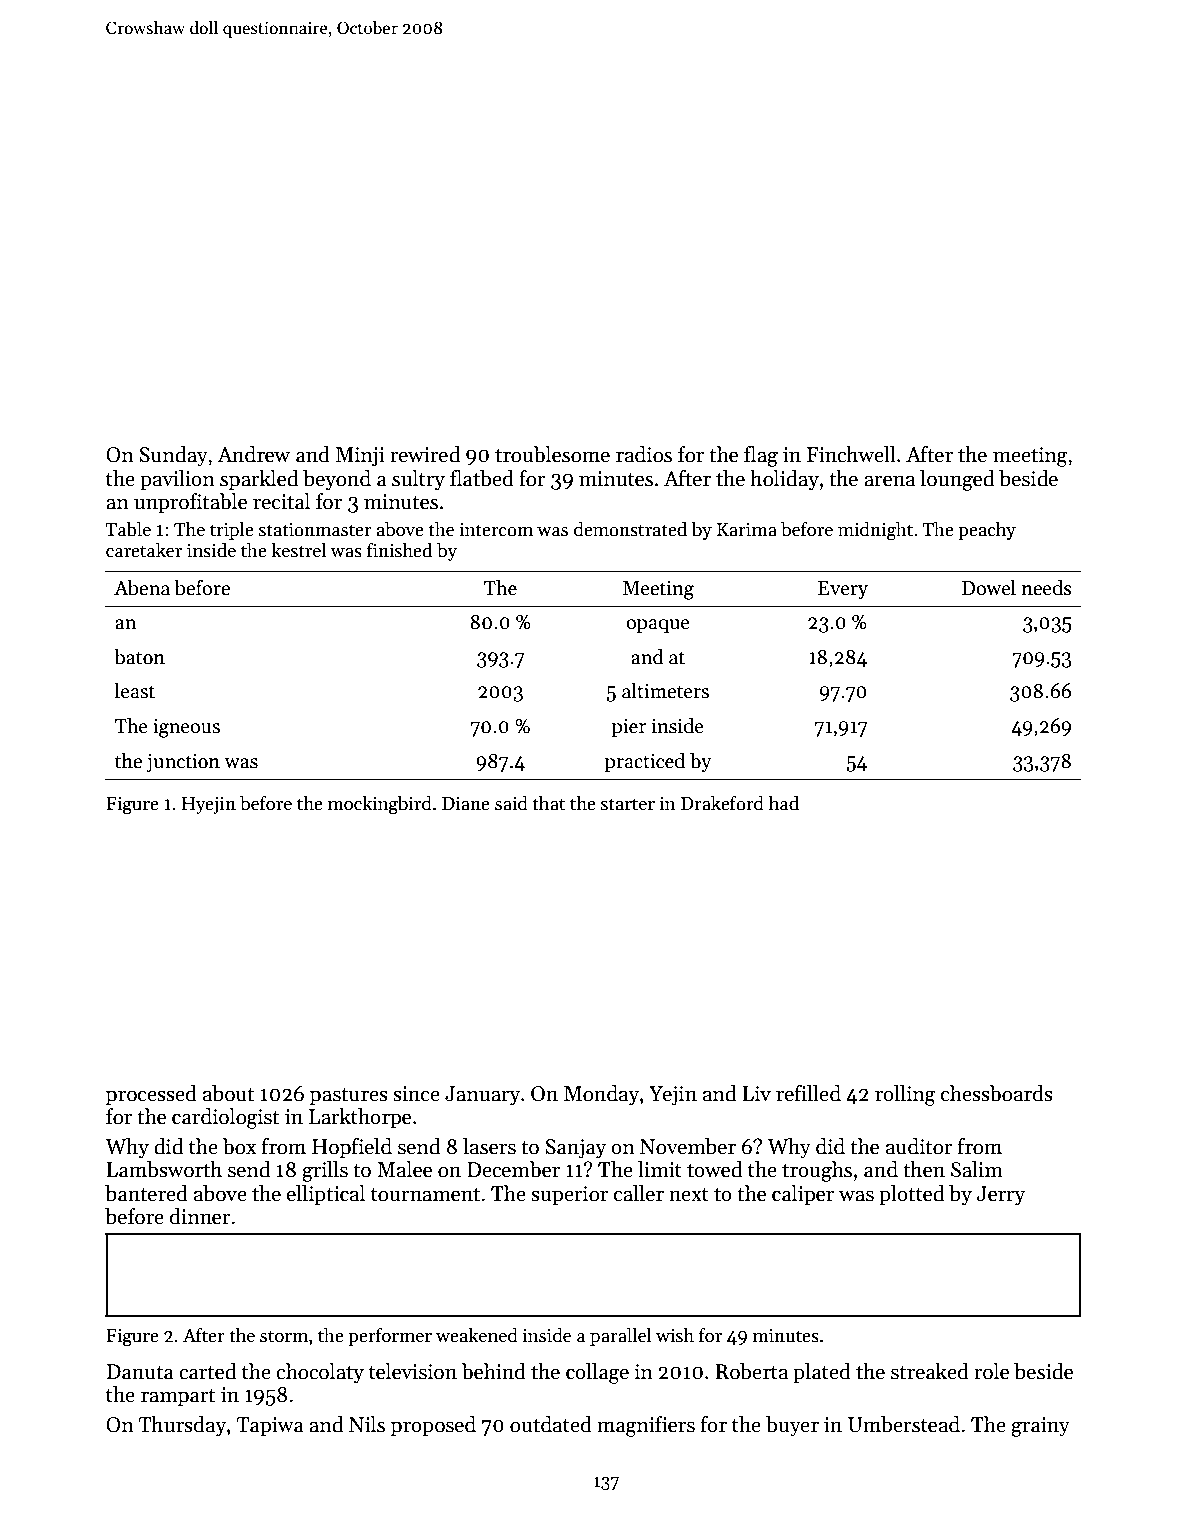  Describe the element at coordinates (270, 1427) in the screenshot. I see `Tapiwa` at that location.
